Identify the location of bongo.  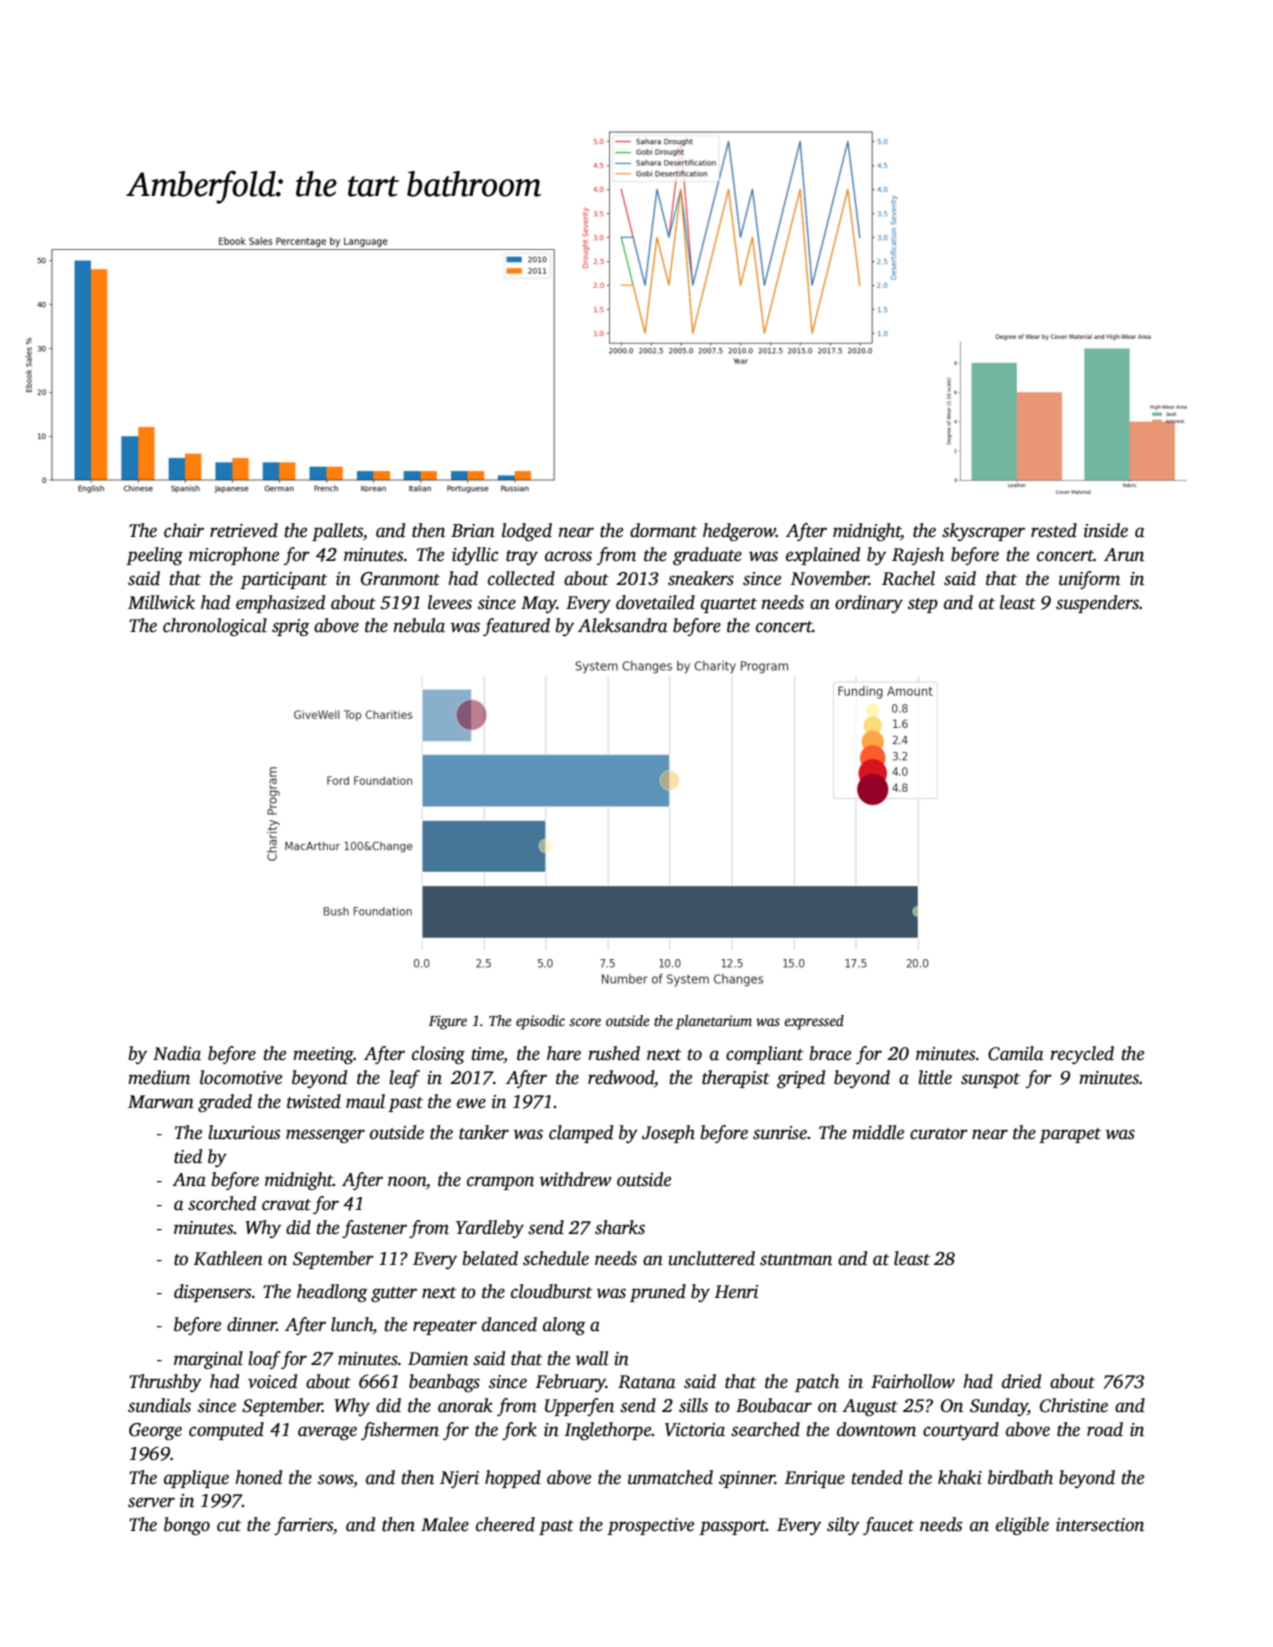
(187, 1526).
